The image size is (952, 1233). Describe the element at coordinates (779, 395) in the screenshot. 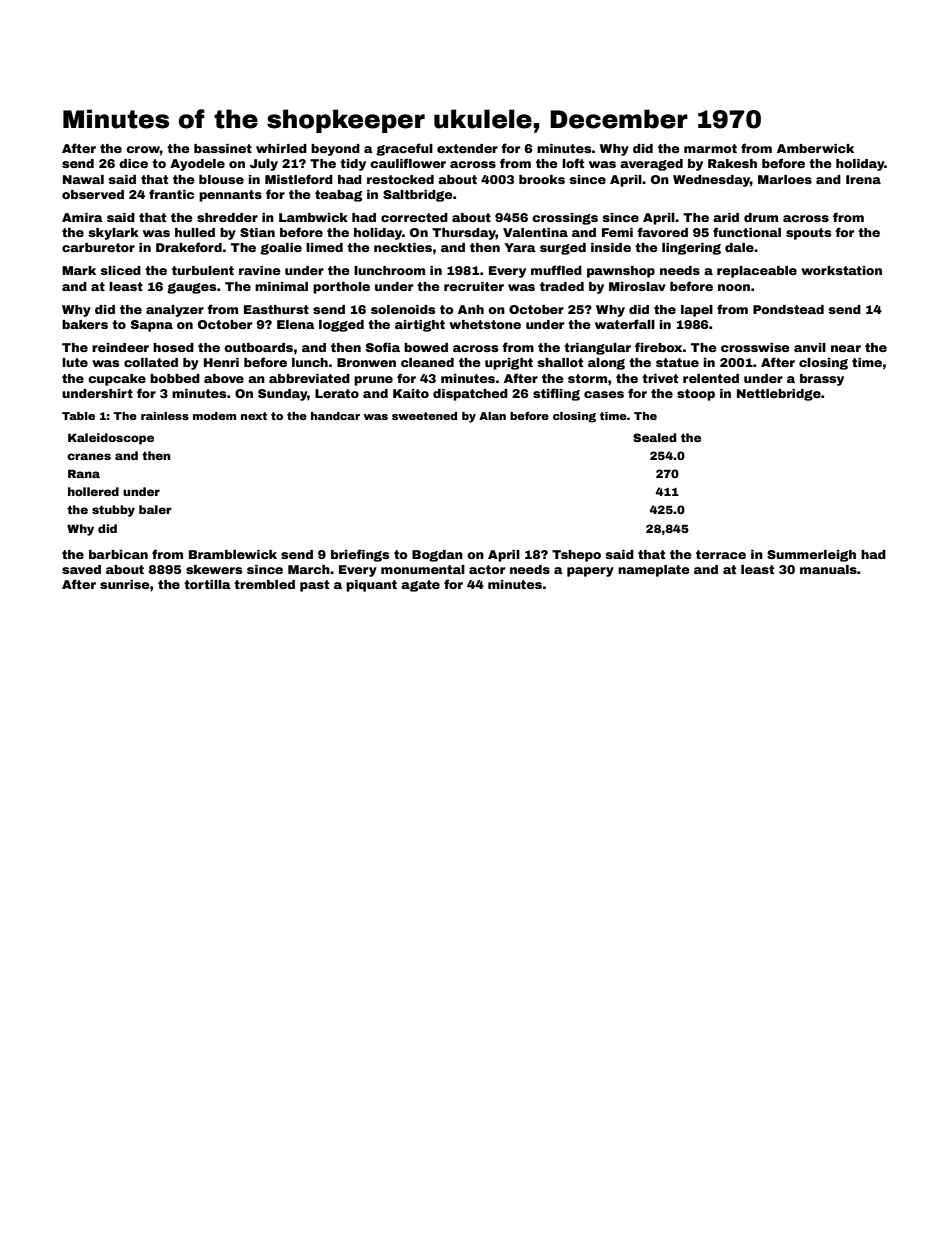

I see `Nettlebridge` at that location.
